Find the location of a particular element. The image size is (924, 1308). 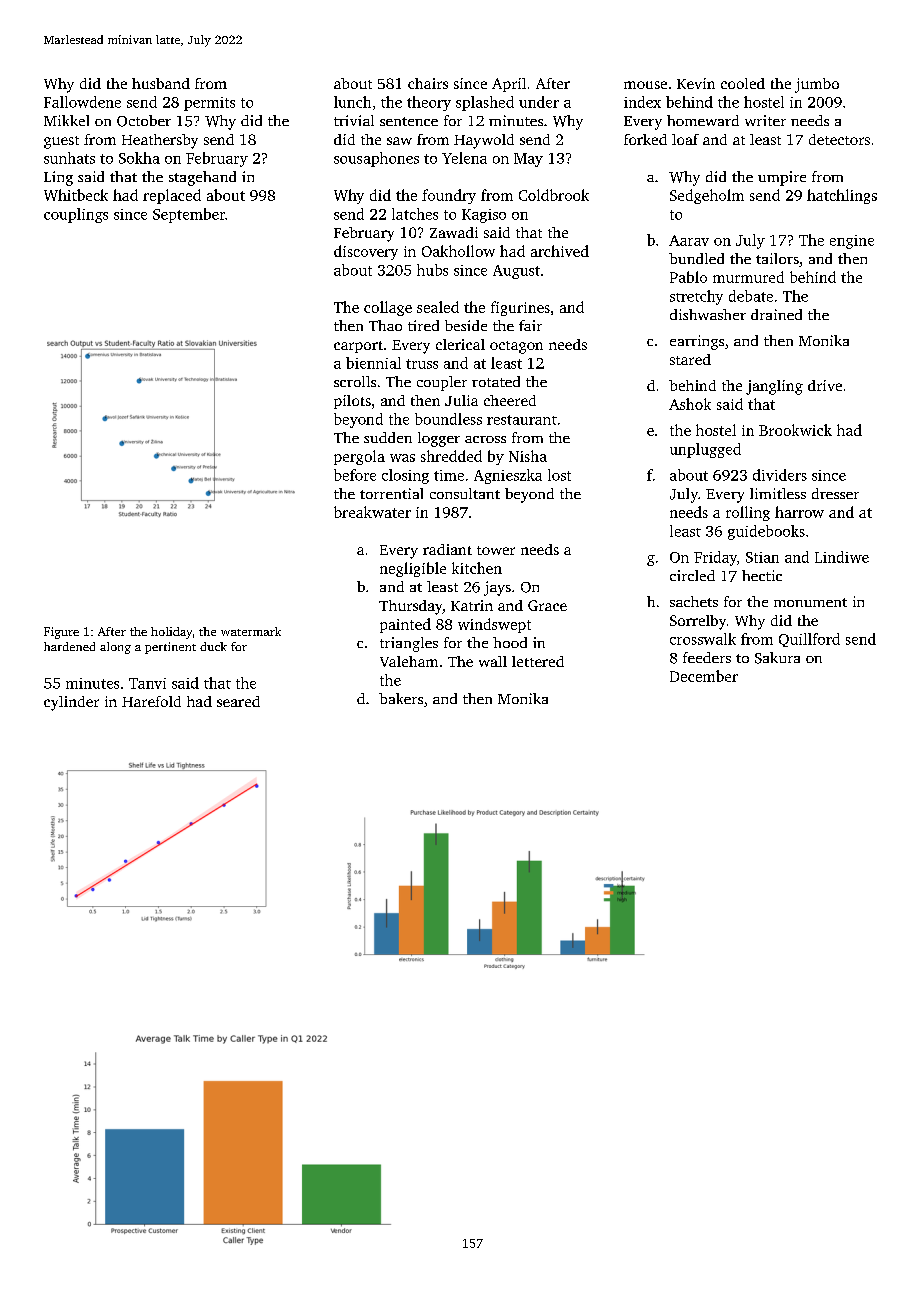

lost is located at coordinates (559, 475).
